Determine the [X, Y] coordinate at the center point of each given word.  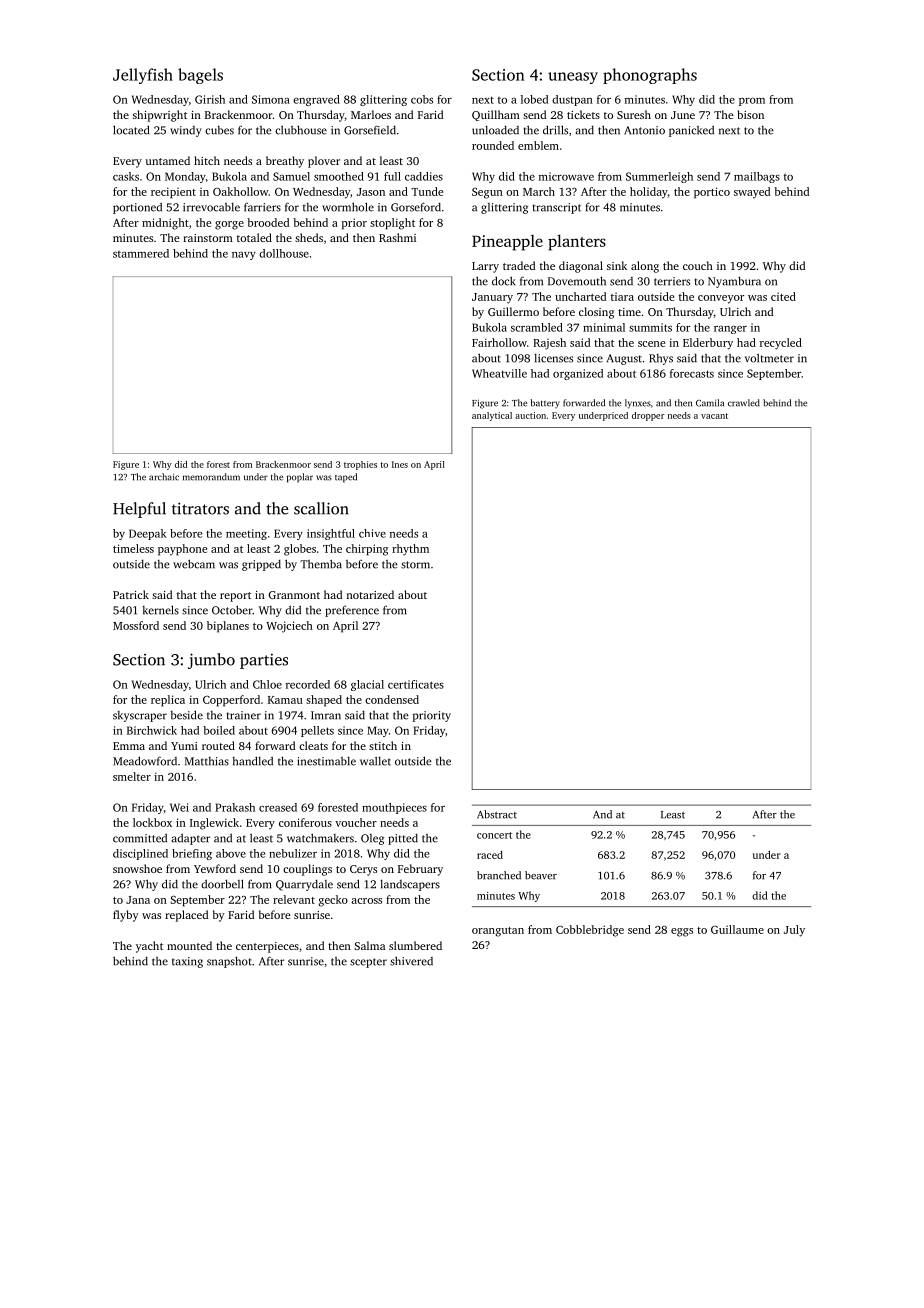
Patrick [131, 594]
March [539, 191]
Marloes [371, 114]
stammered [141, 253]
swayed [752, 193]
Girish [210, 99]
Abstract [497, 814]
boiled [219, 730]
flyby [126, 916]
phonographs [650, 76]
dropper [648, 416]
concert [494, 835]
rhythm [410, 550]
